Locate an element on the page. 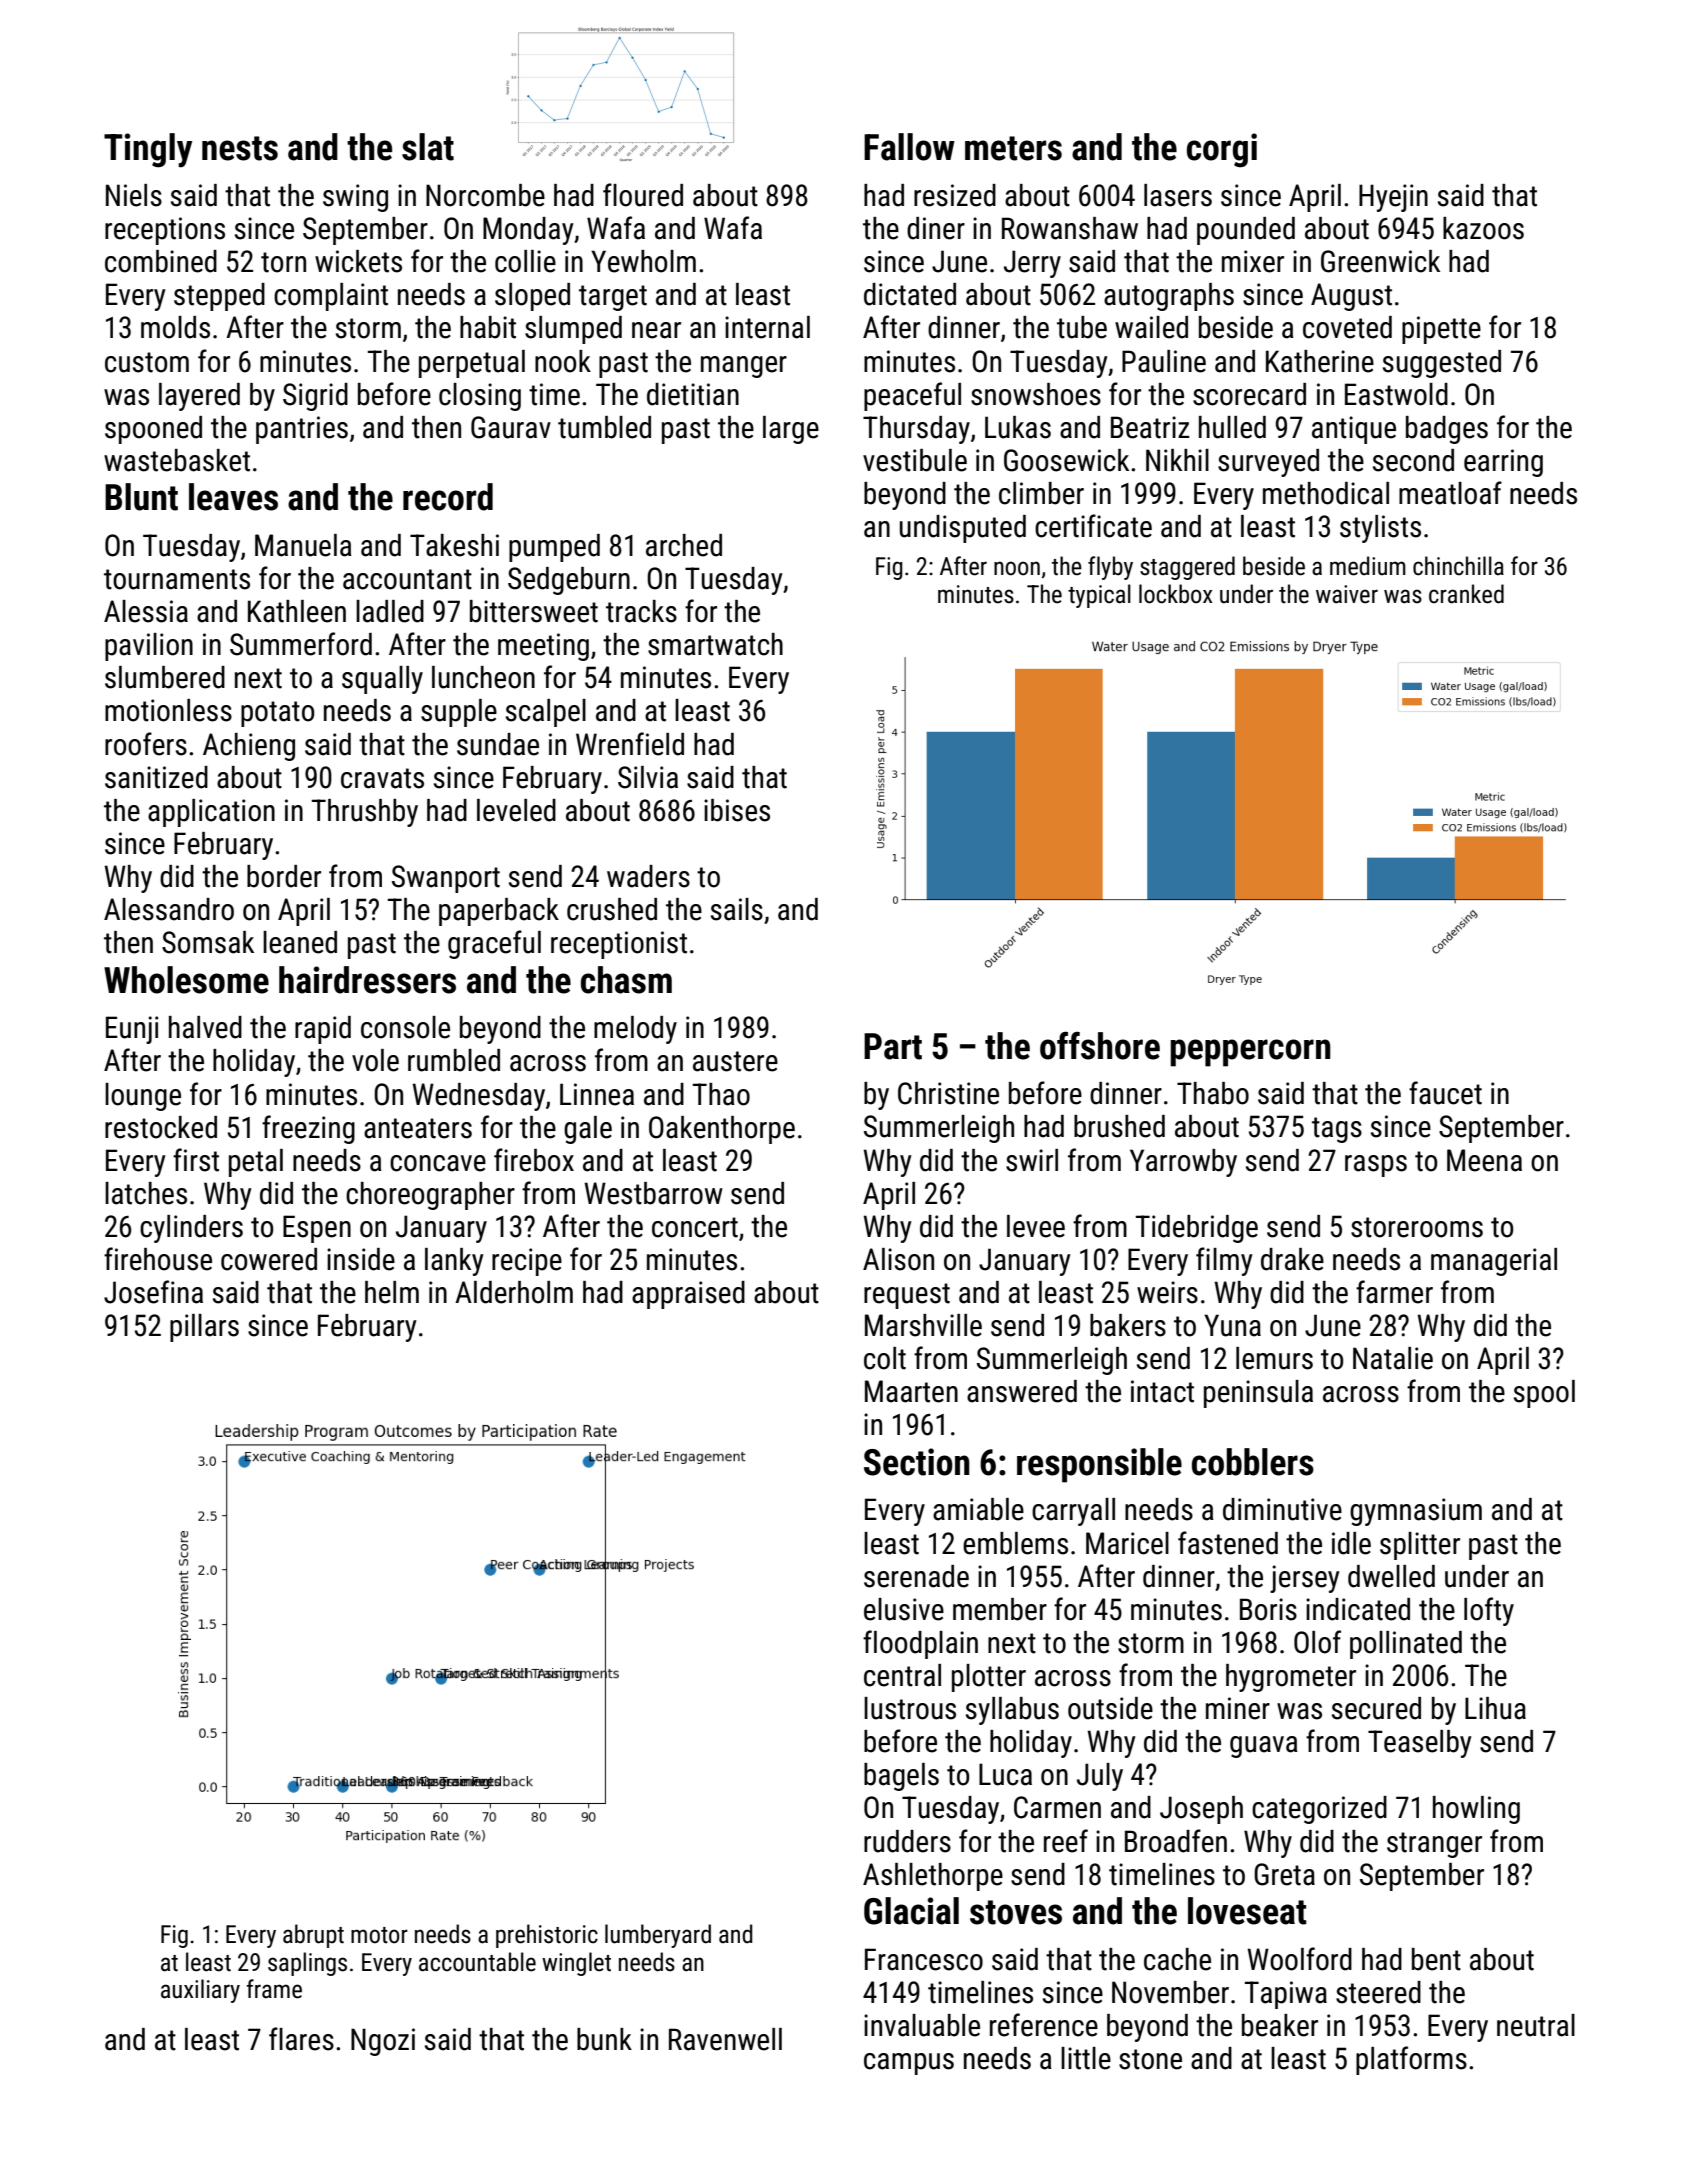 Image resolution: width=1683 pixels, height=2178 pixels. splitter is located at coordinates (1420, 1546).
